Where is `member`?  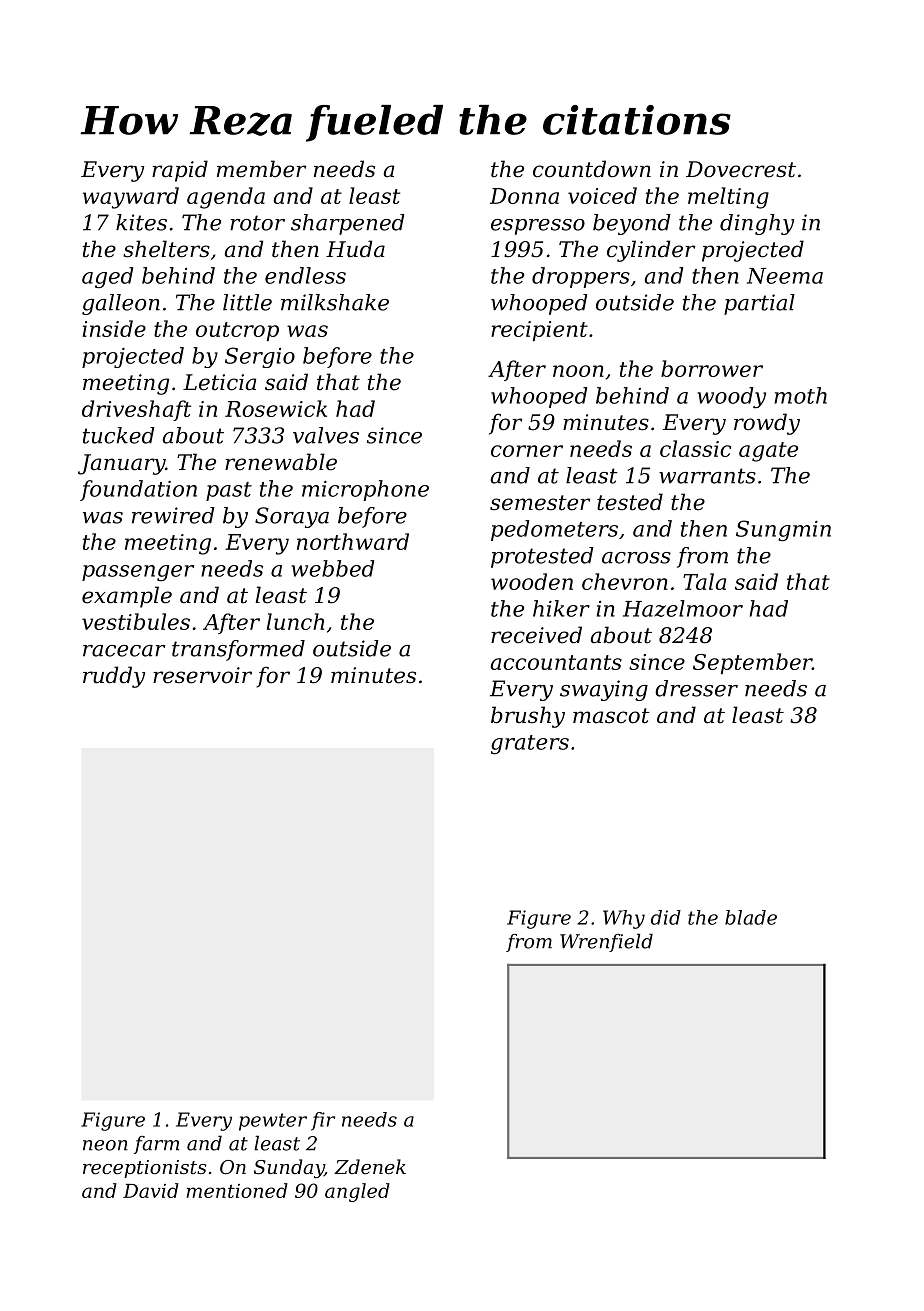 member is located at coordinates (261, 169).
